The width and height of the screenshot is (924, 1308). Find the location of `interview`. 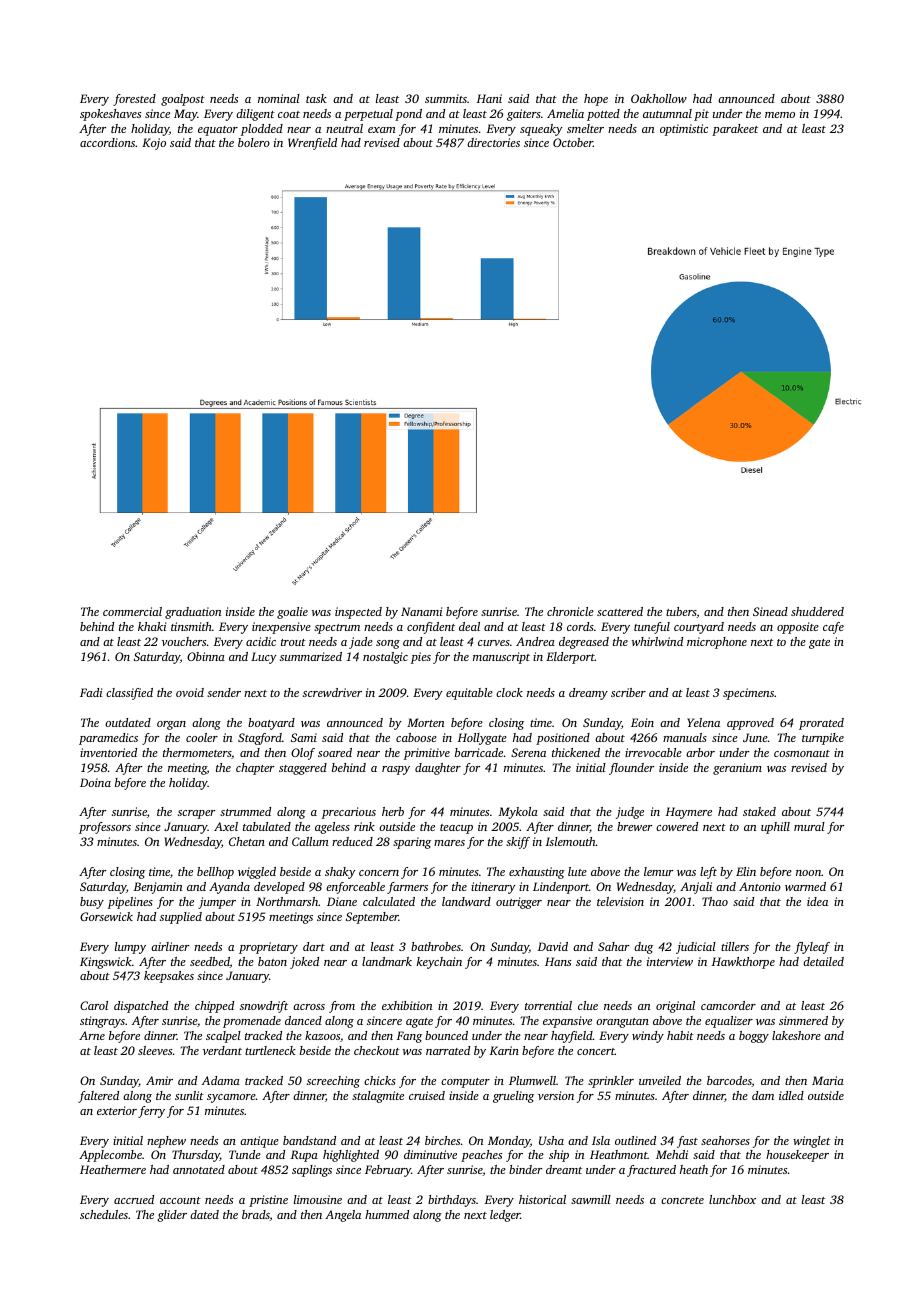

interview is located at coordinates (670, 961).
